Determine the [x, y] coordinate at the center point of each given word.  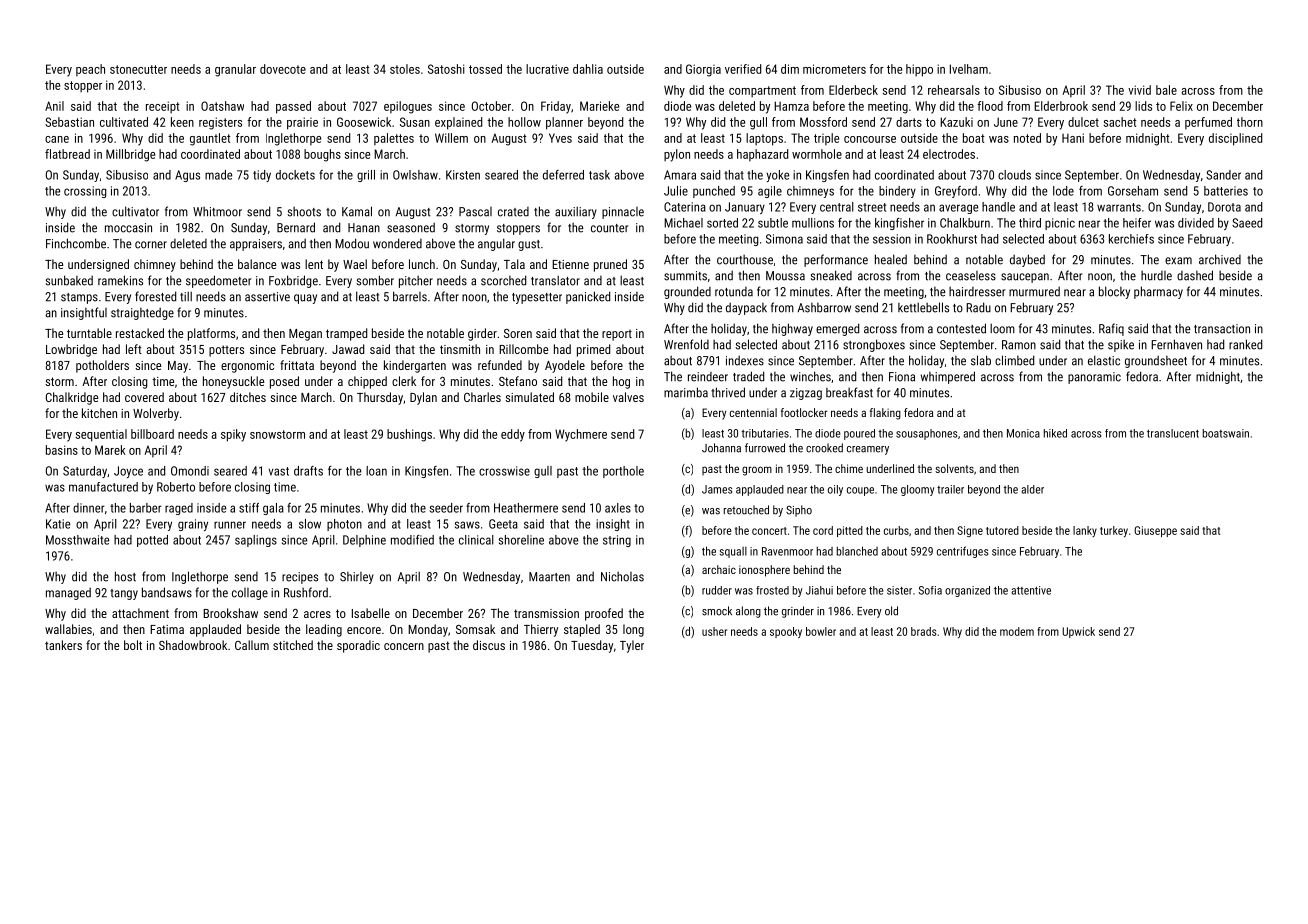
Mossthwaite [77, 540]
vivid [1139, 90]
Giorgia [703, 70]
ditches [248, 397]
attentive [1031, 590]
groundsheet [1156, 361]
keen [182, 122]
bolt [133, 645]
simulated [529, 397]
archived [1220, 259]
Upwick [1078, 632]
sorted [722, 223]
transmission [546, 613]
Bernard [296, 227]
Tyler [632, 646]
